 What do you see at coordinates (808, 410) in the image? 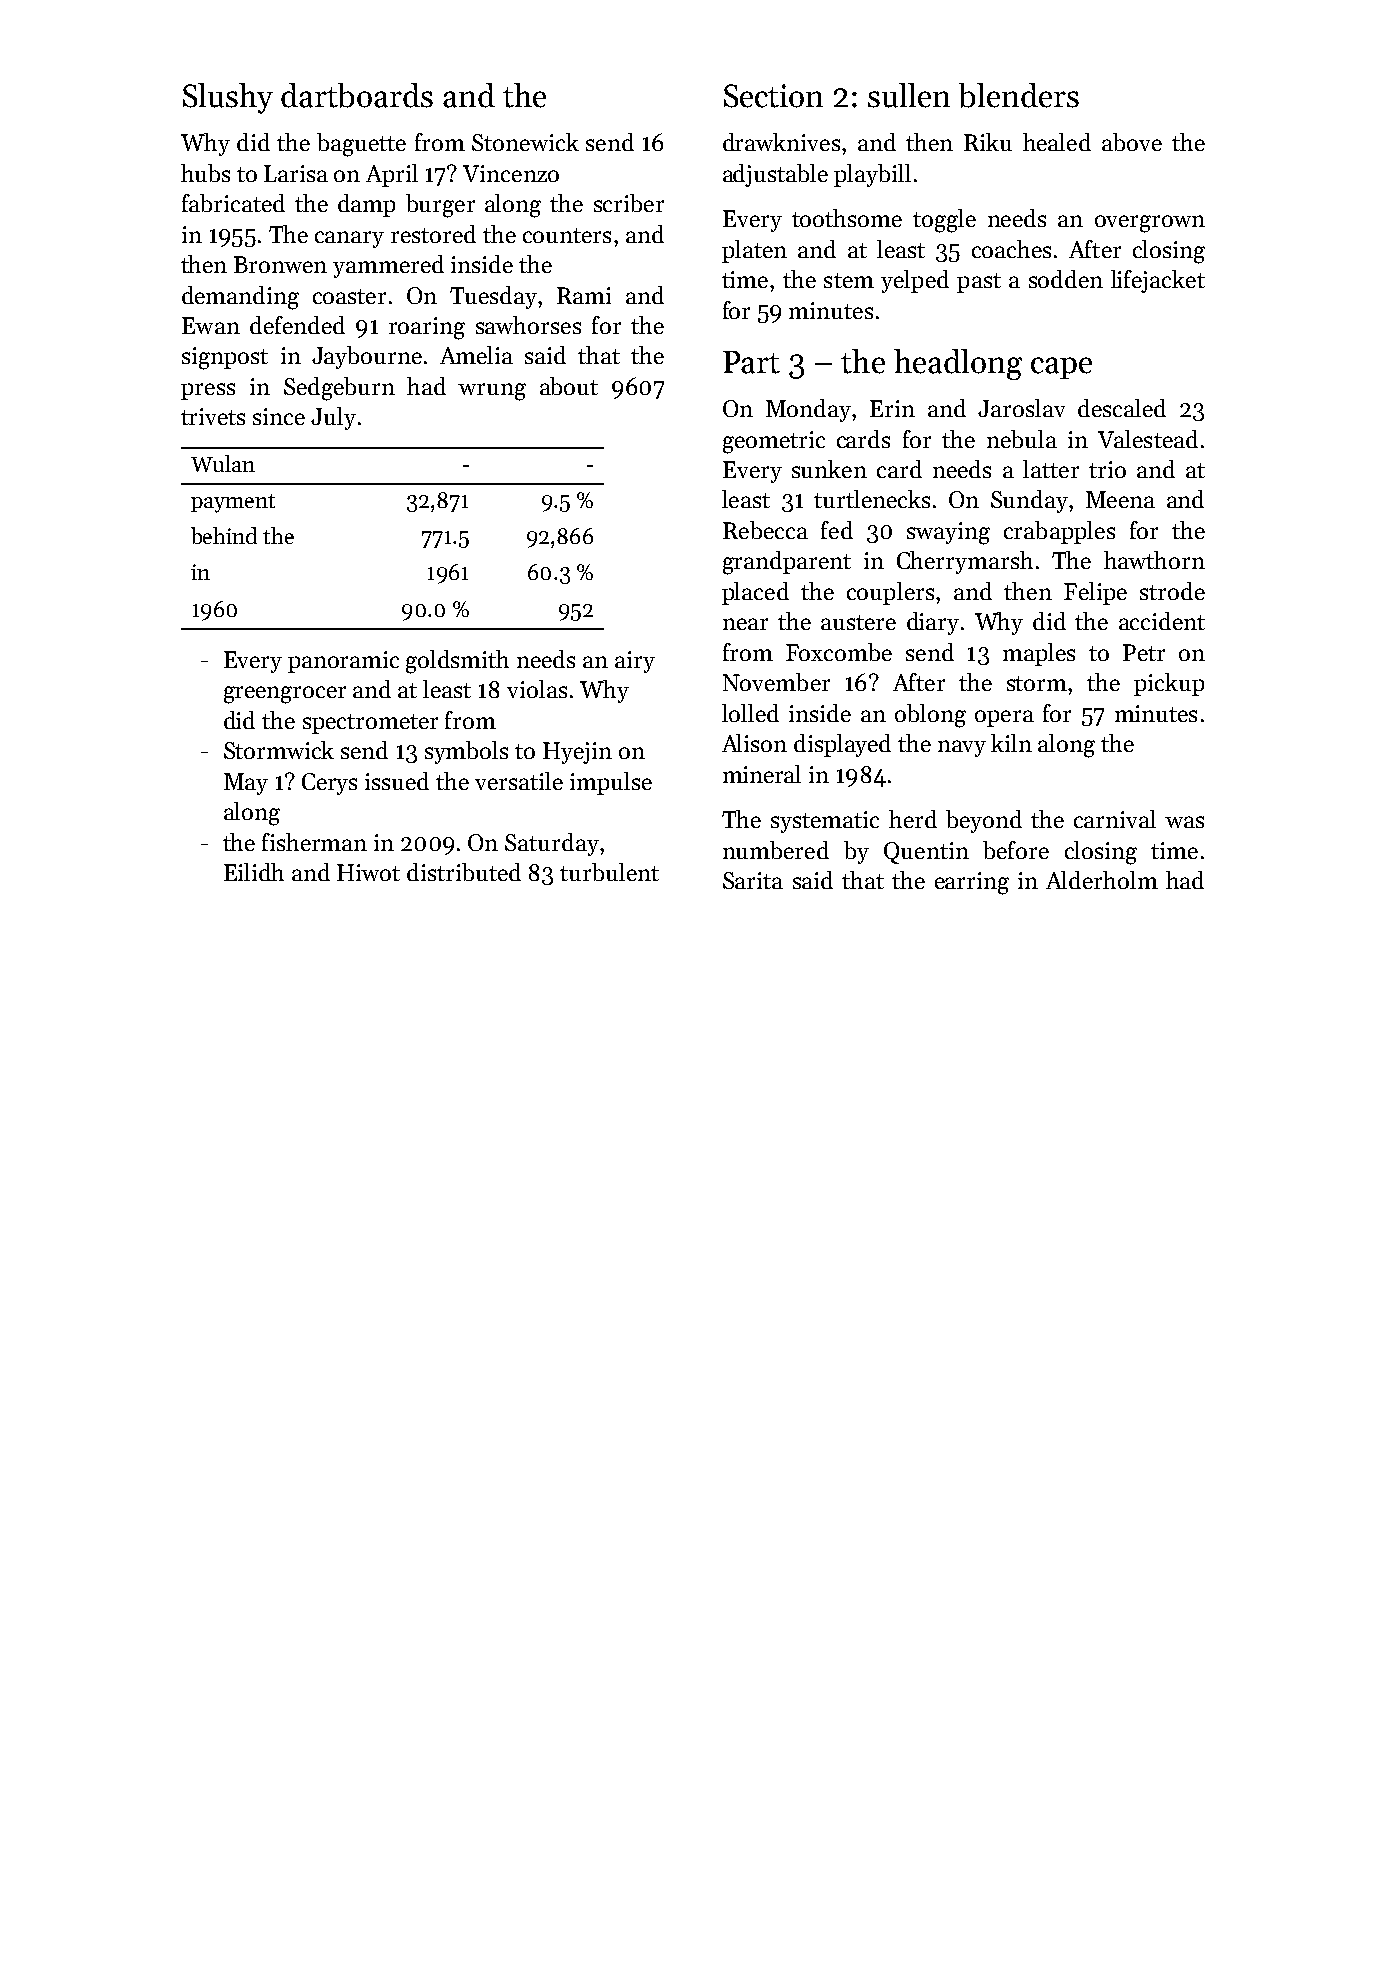
I see `Monday` at bounding box center [808, 410].
